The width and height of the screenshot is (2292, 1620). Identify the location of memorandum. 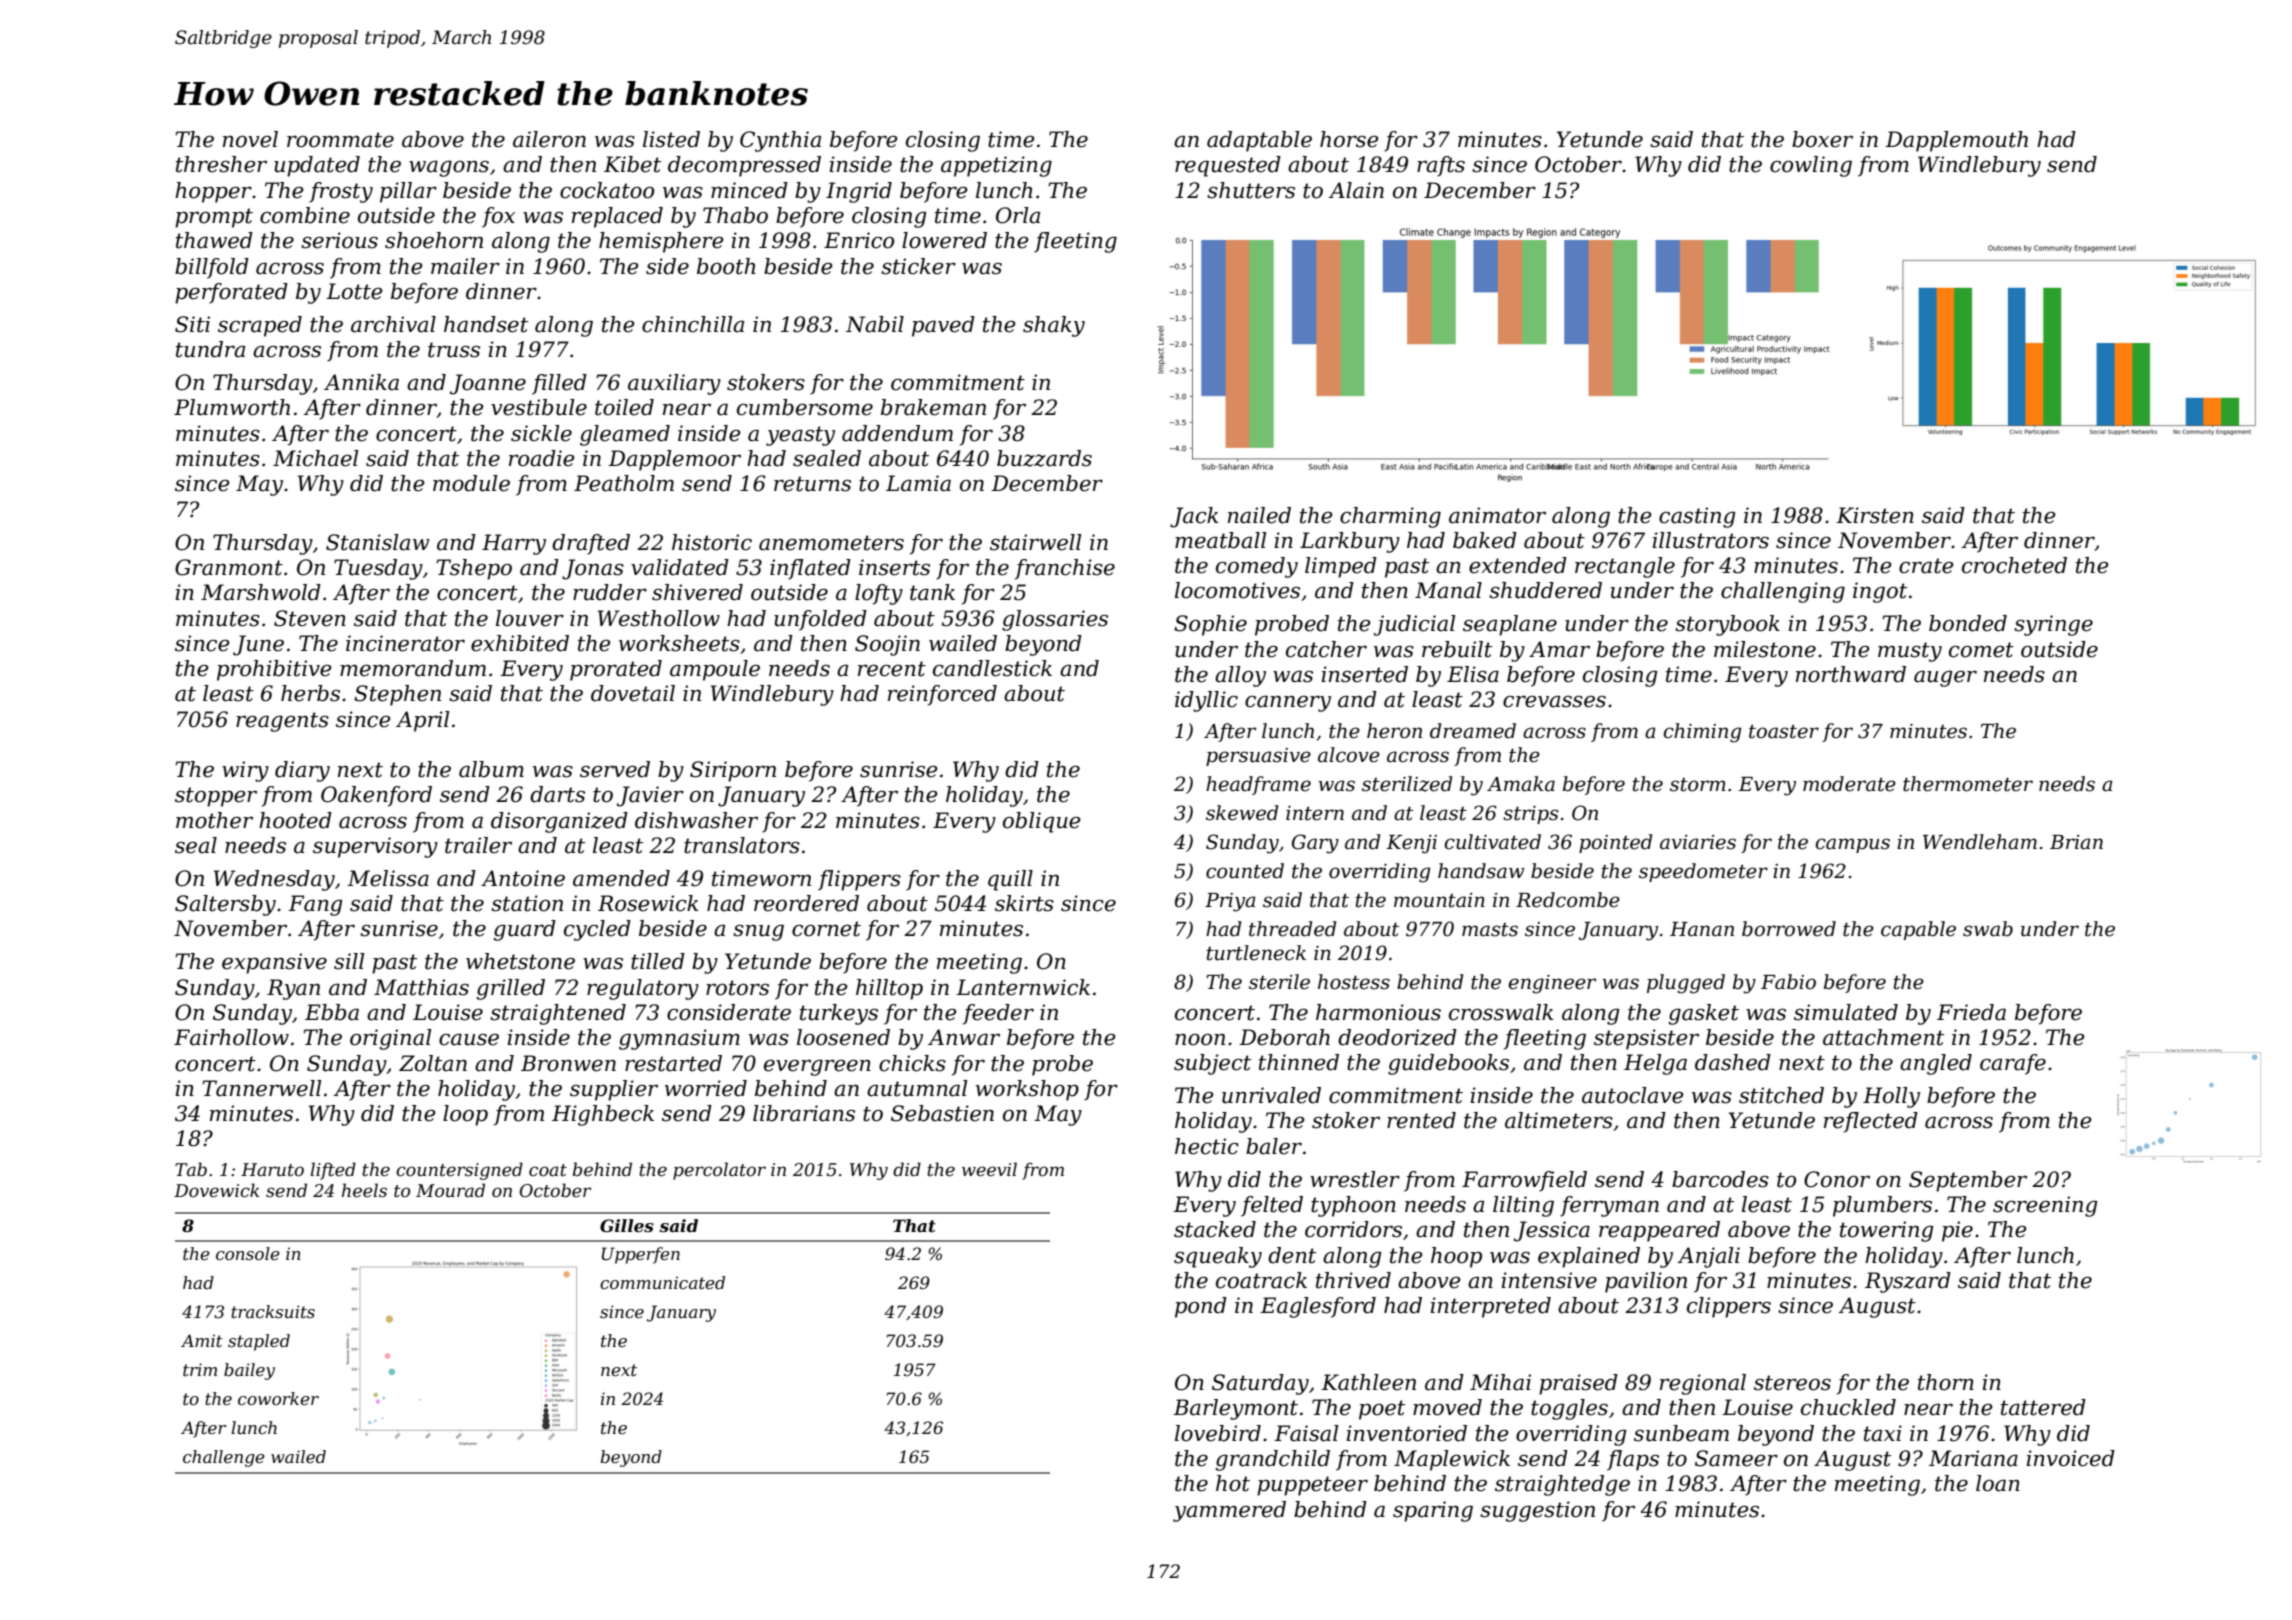
(413, 668).
